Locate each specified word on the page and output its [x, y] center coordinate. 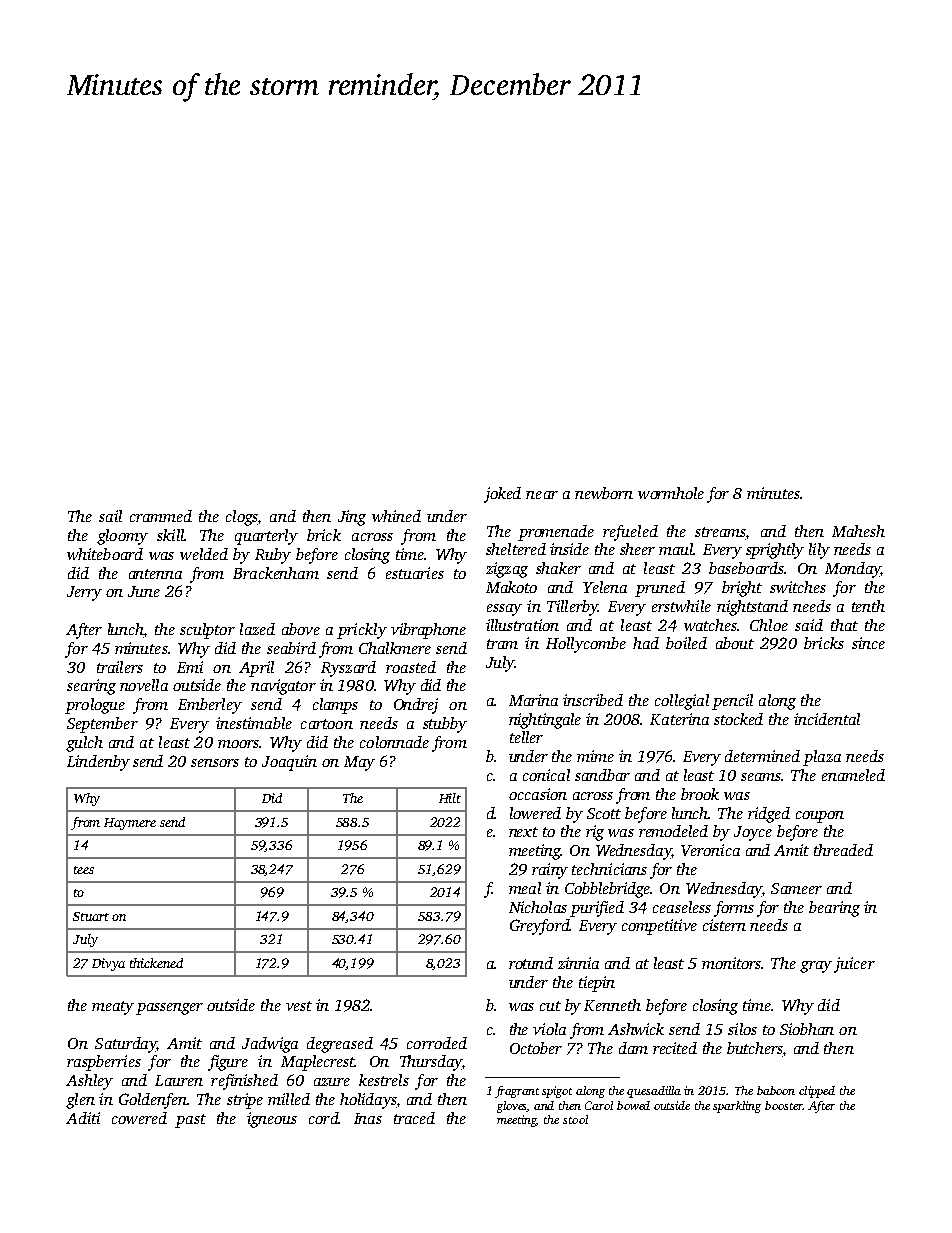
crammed [161, 516]
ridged [769, 815]
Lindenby [98, 763]
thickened [156, 963]
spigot [557, 1092]
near [542, 495]
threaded [843, 850]
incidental [827, 719]
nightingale [545, 721]
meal [525, 888]
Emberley [210, 706]
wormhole [671, 493]
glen [80, 1101]
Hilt [450, 798]
